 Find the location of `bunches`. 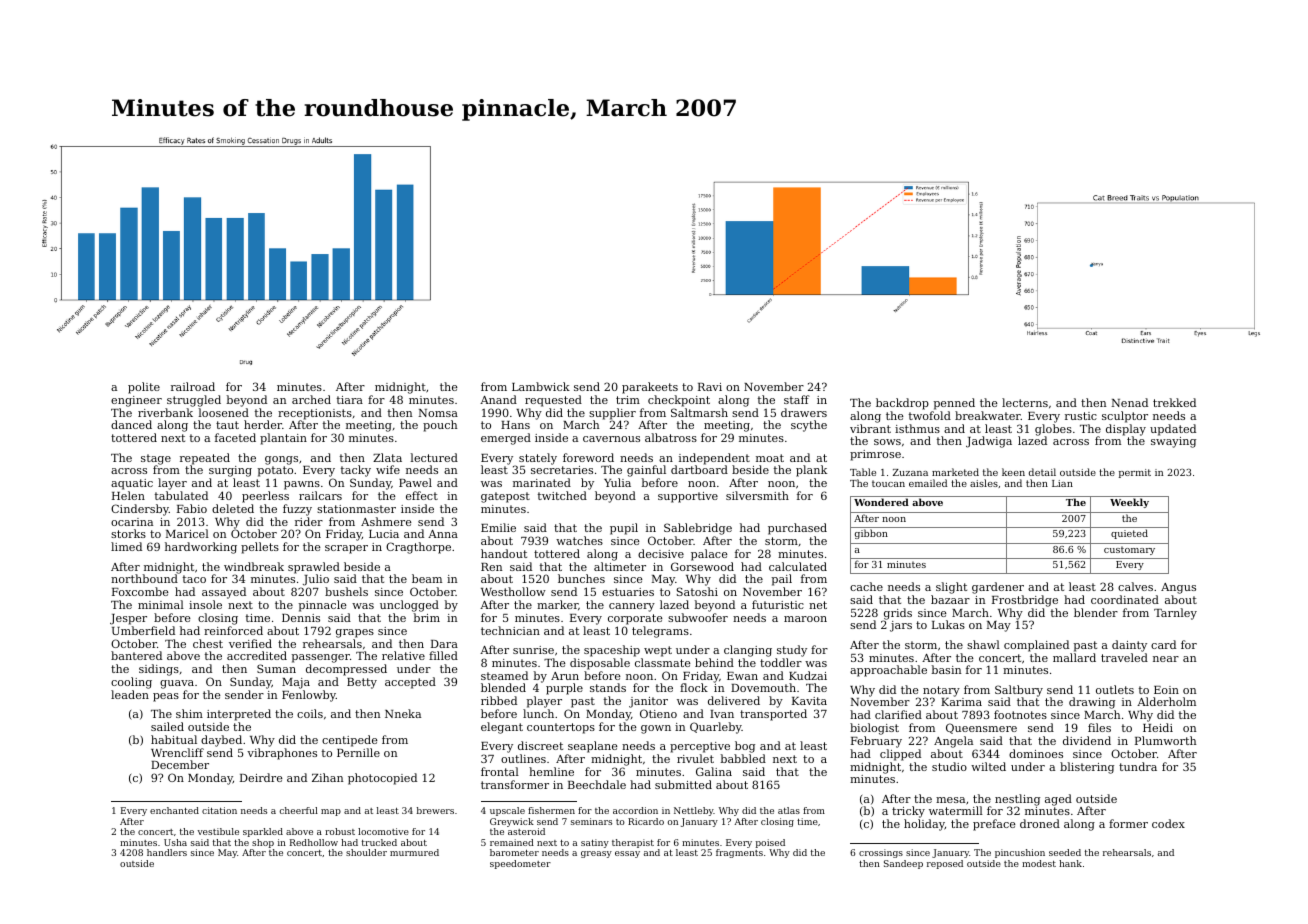

bunches is located at coordinates (581, 578).
